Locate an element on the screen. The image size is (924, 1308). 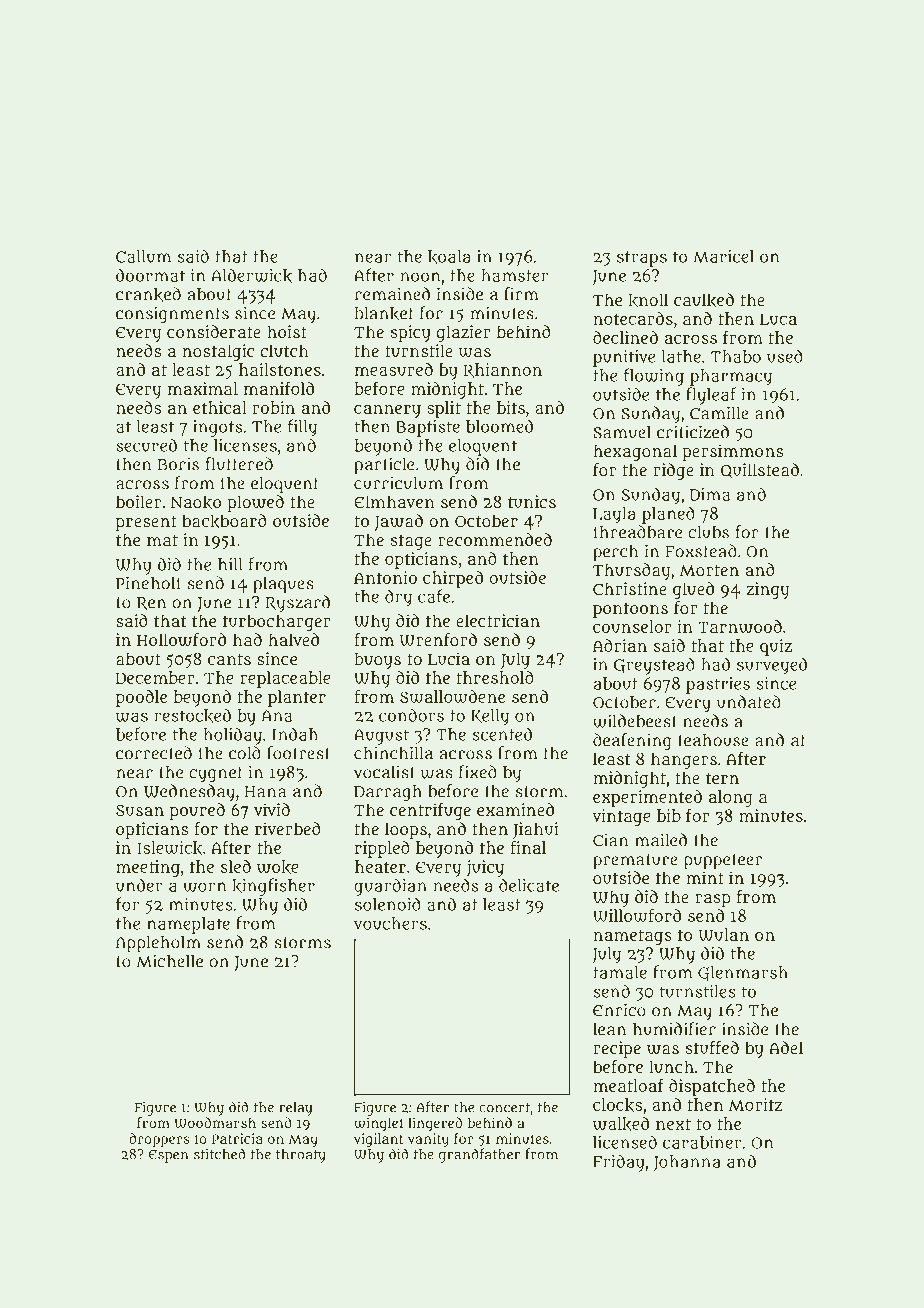
Alderwick is located at coordinates (251, 275).
